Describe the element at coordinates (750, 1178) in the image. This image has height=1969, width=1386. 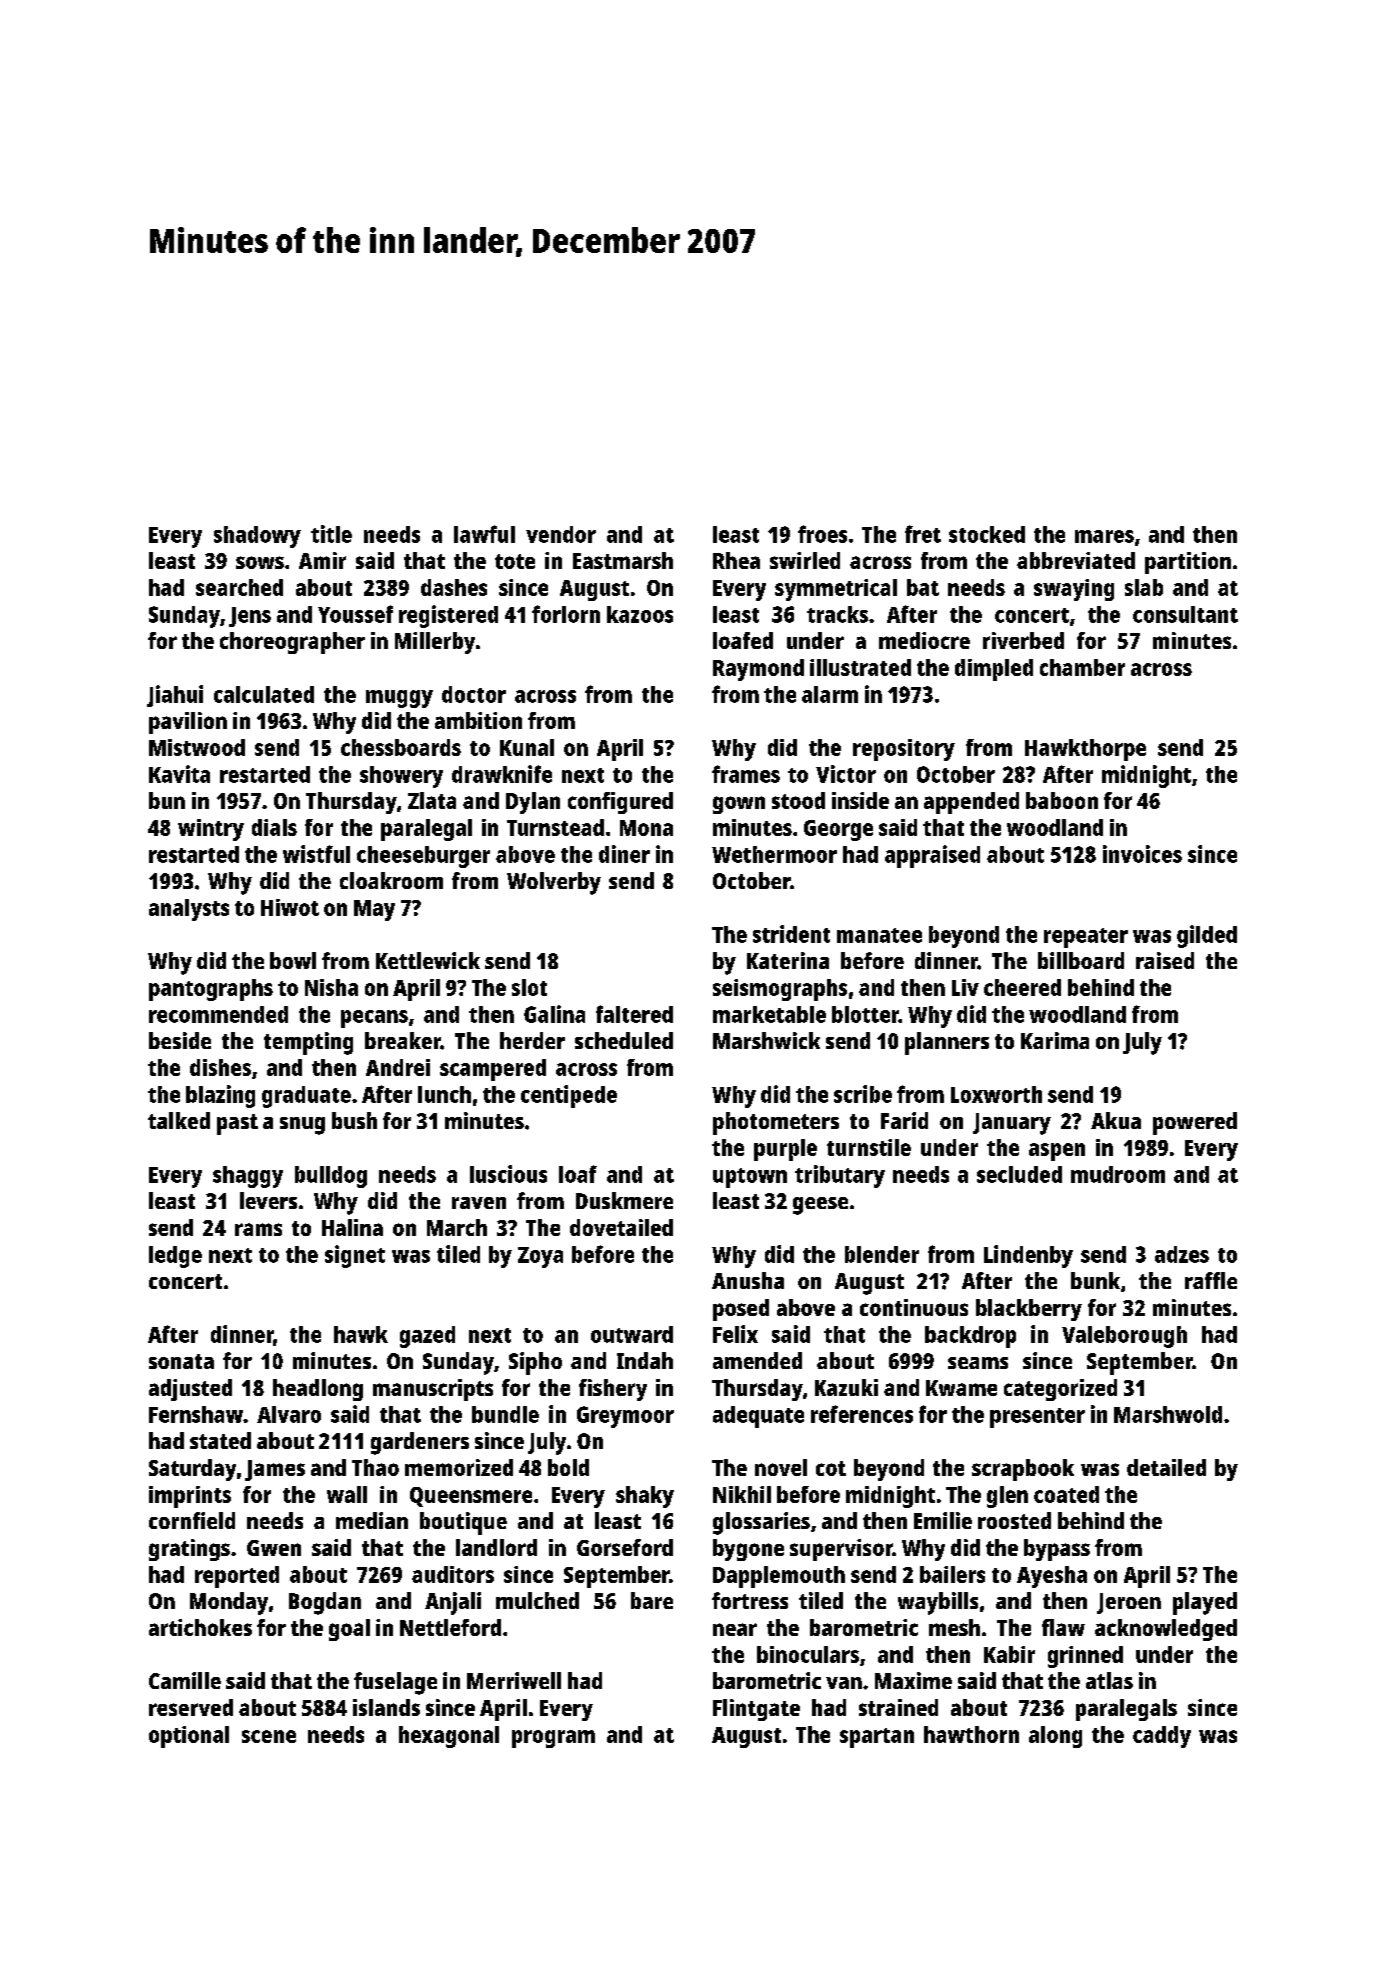
I see `uptown` at that location.
